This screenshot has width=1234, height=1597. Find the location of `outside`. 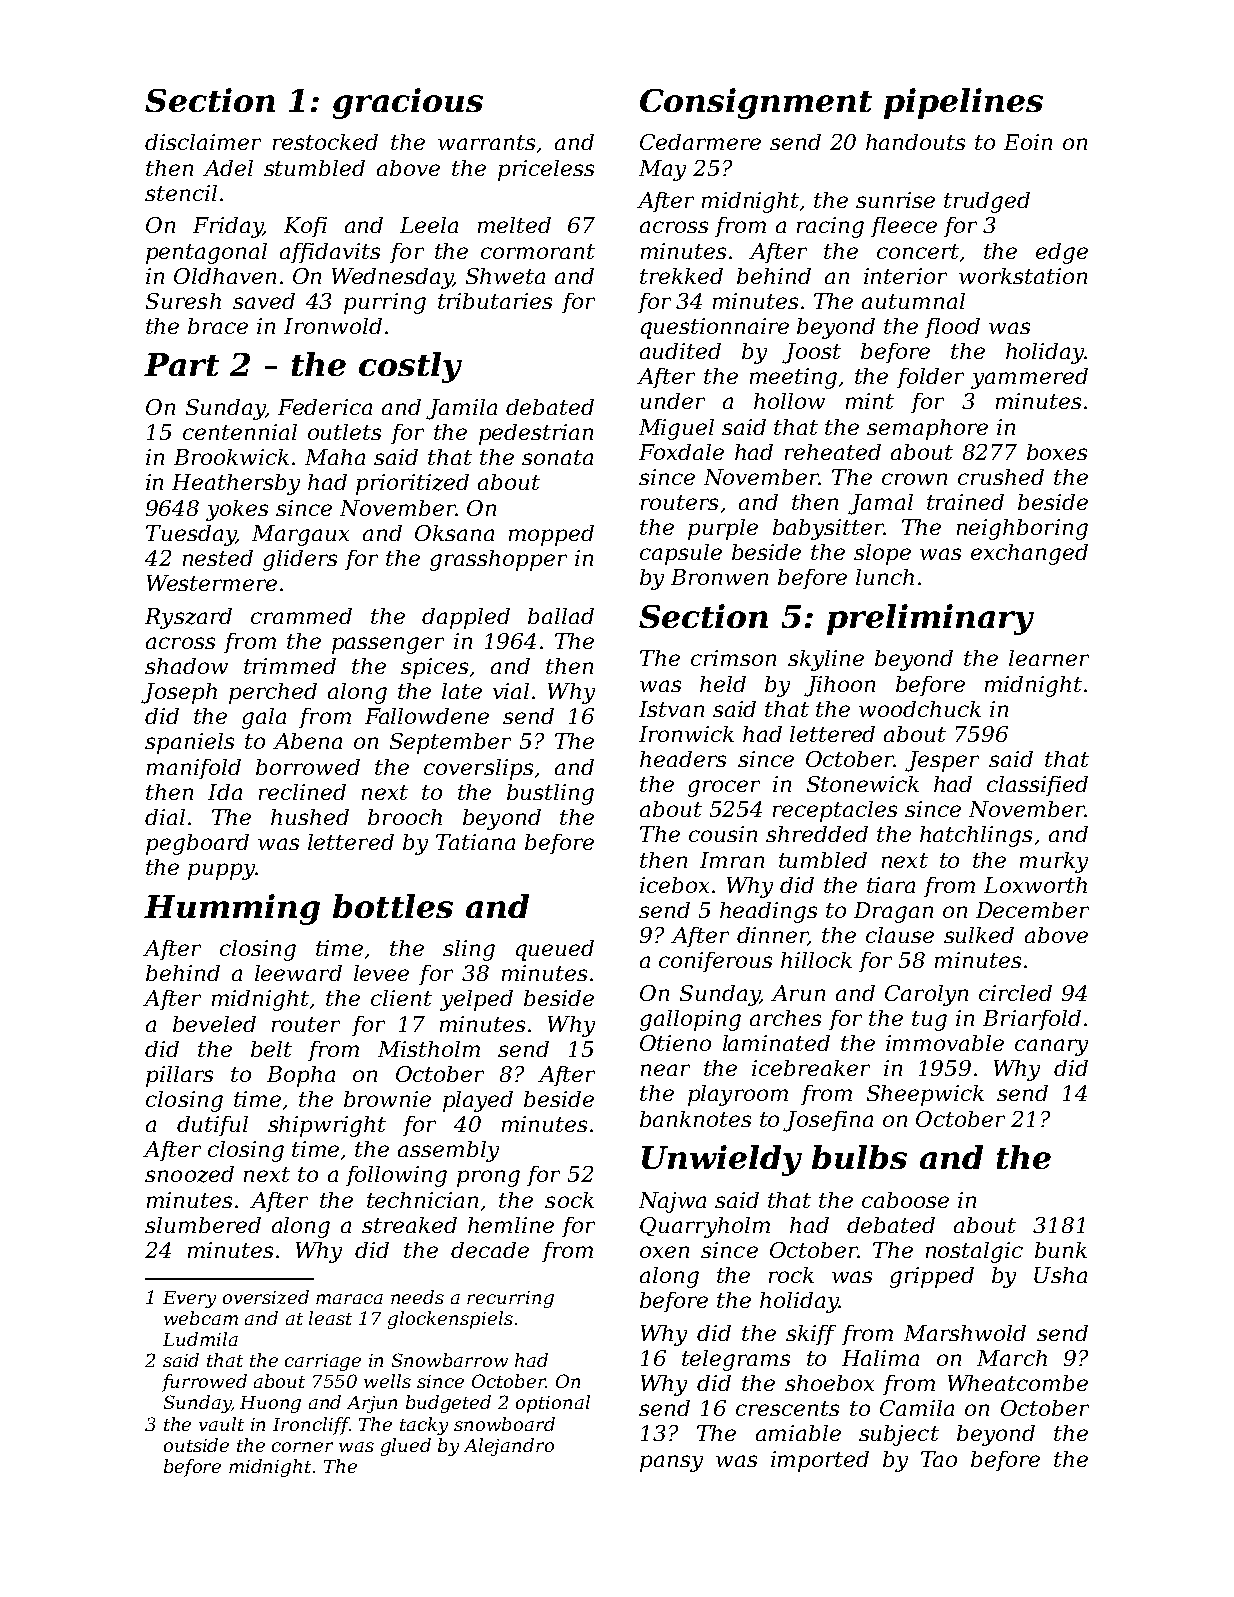

outside is located at coordinates (196, 1445).
